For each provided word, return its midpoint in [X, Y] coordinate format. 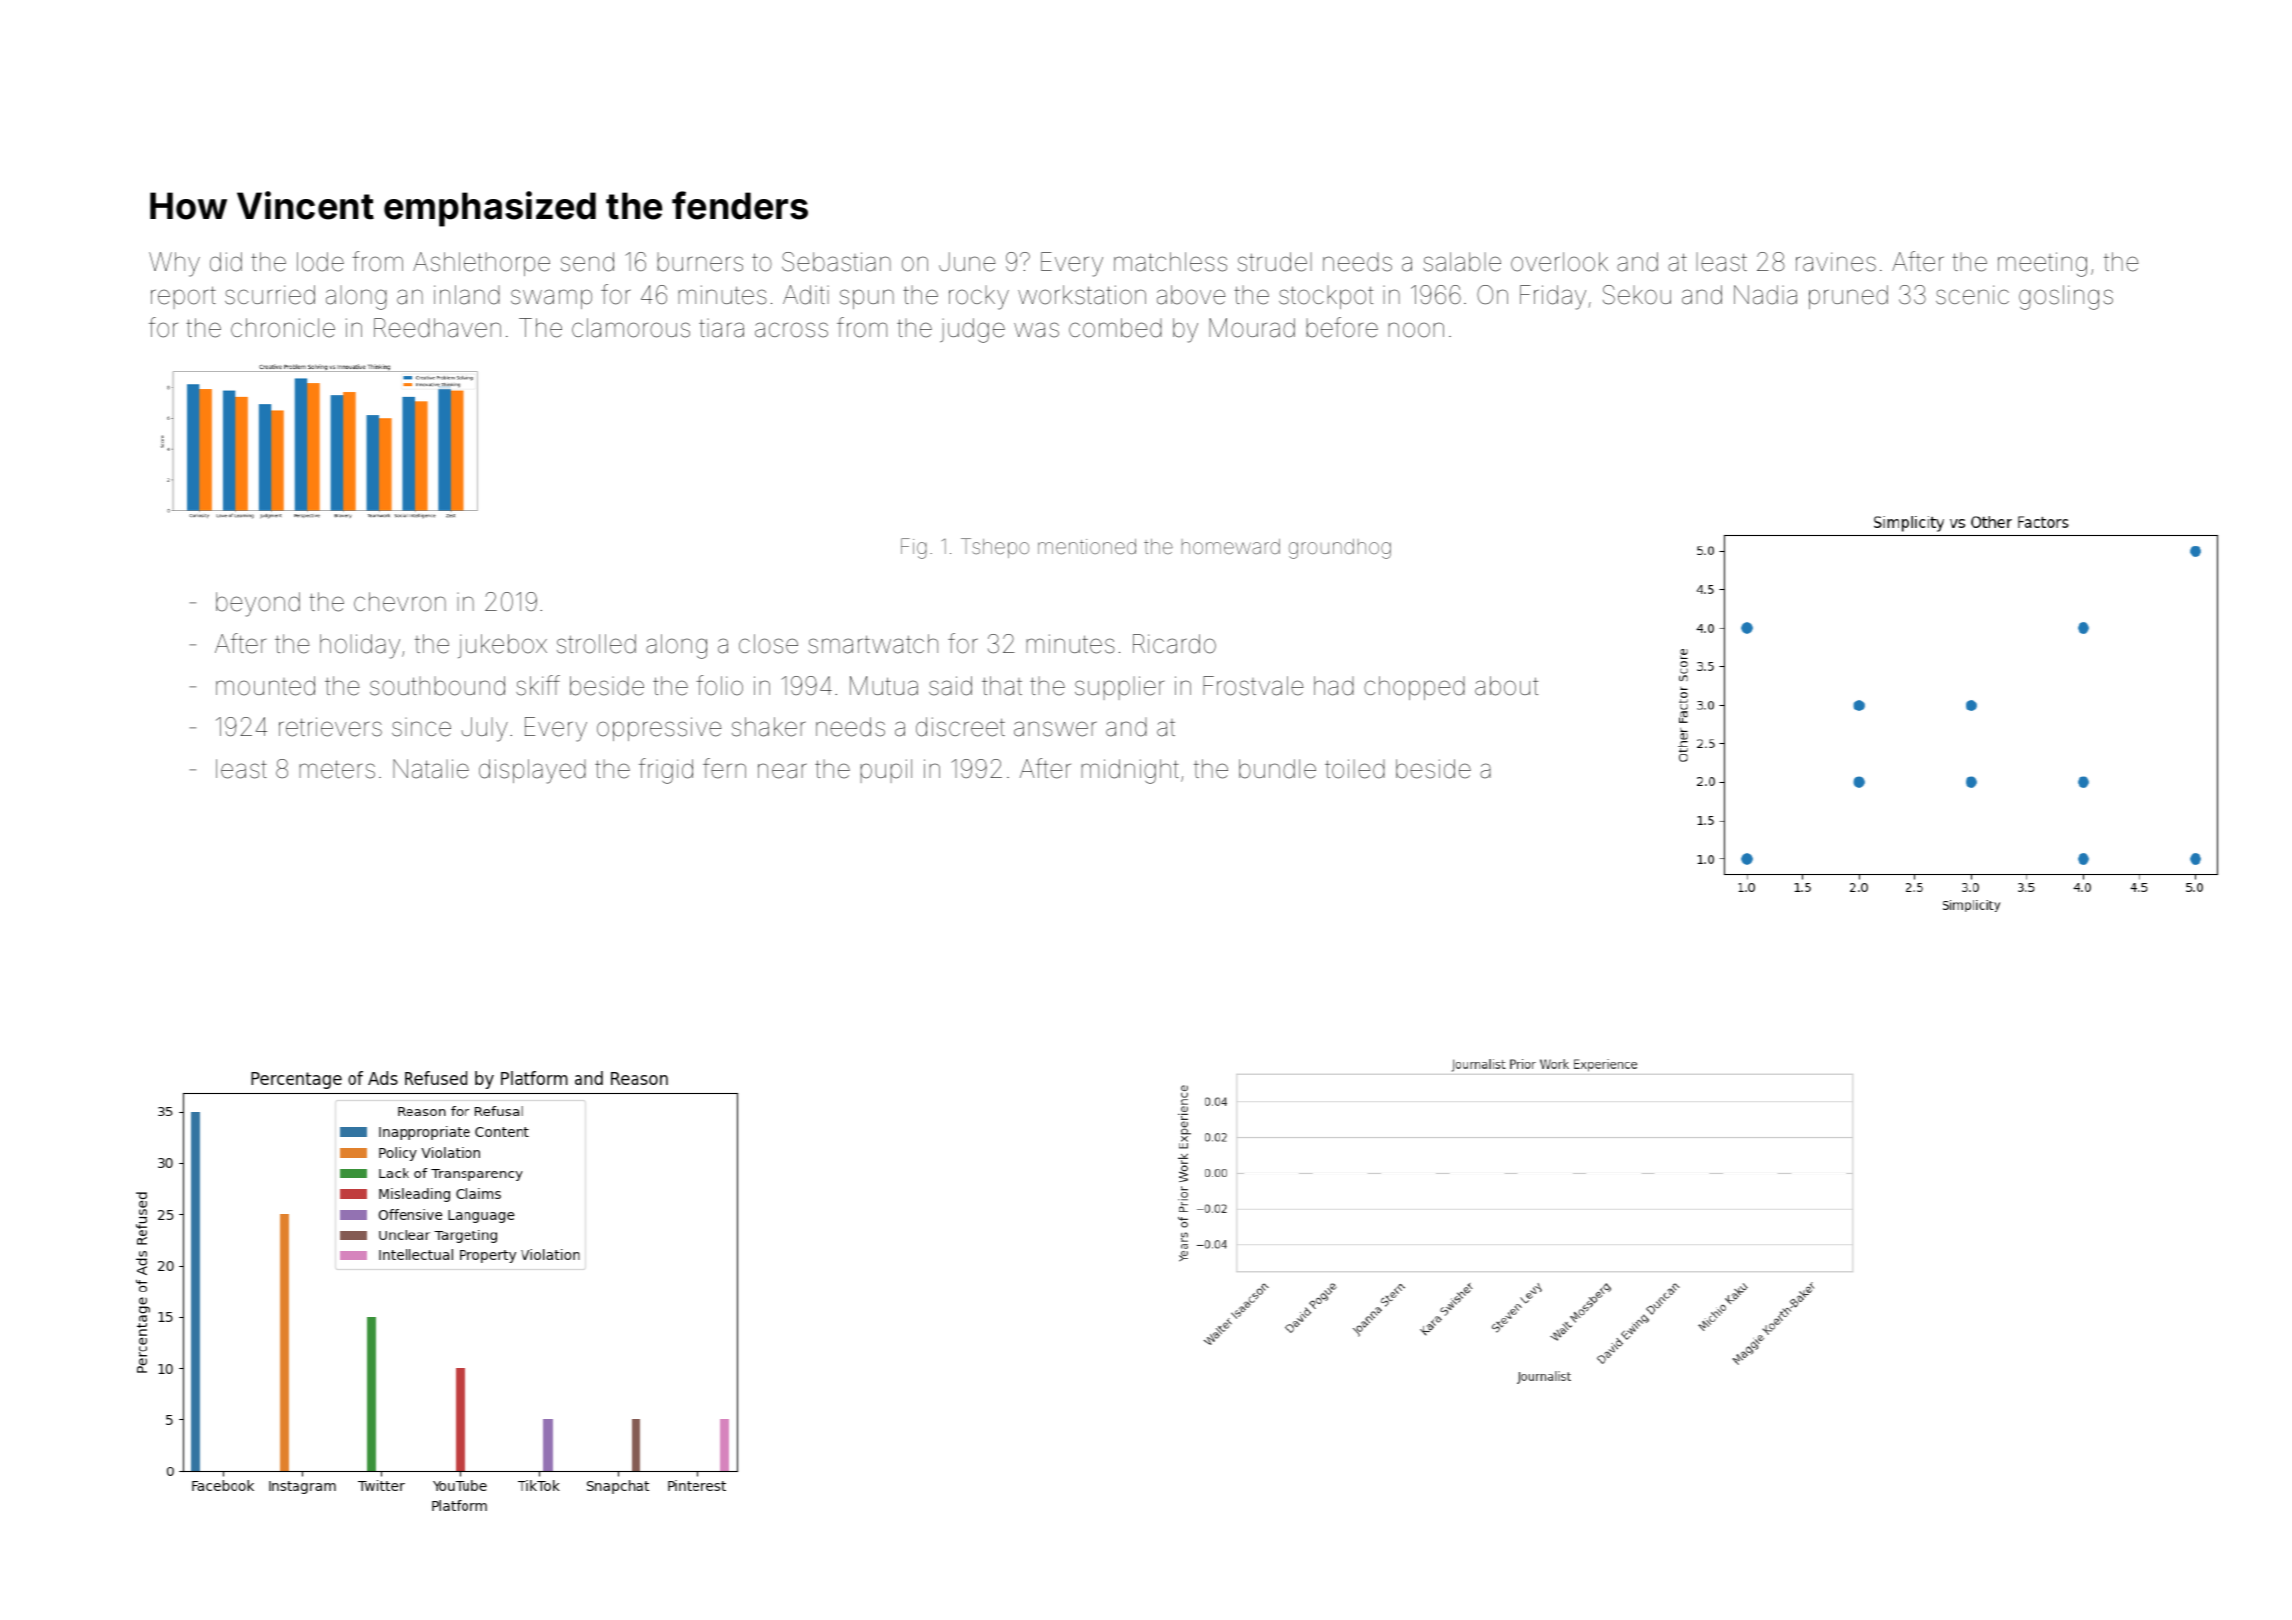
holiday [360, 646]
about [1506, 686]
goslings [2066, 297]
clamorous [631, 328]
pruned [1848, 297]
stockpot [1326, 297]
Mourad [1252, 328]
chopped [1414, 688]
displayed [532, 771]
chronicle [283, 328]
